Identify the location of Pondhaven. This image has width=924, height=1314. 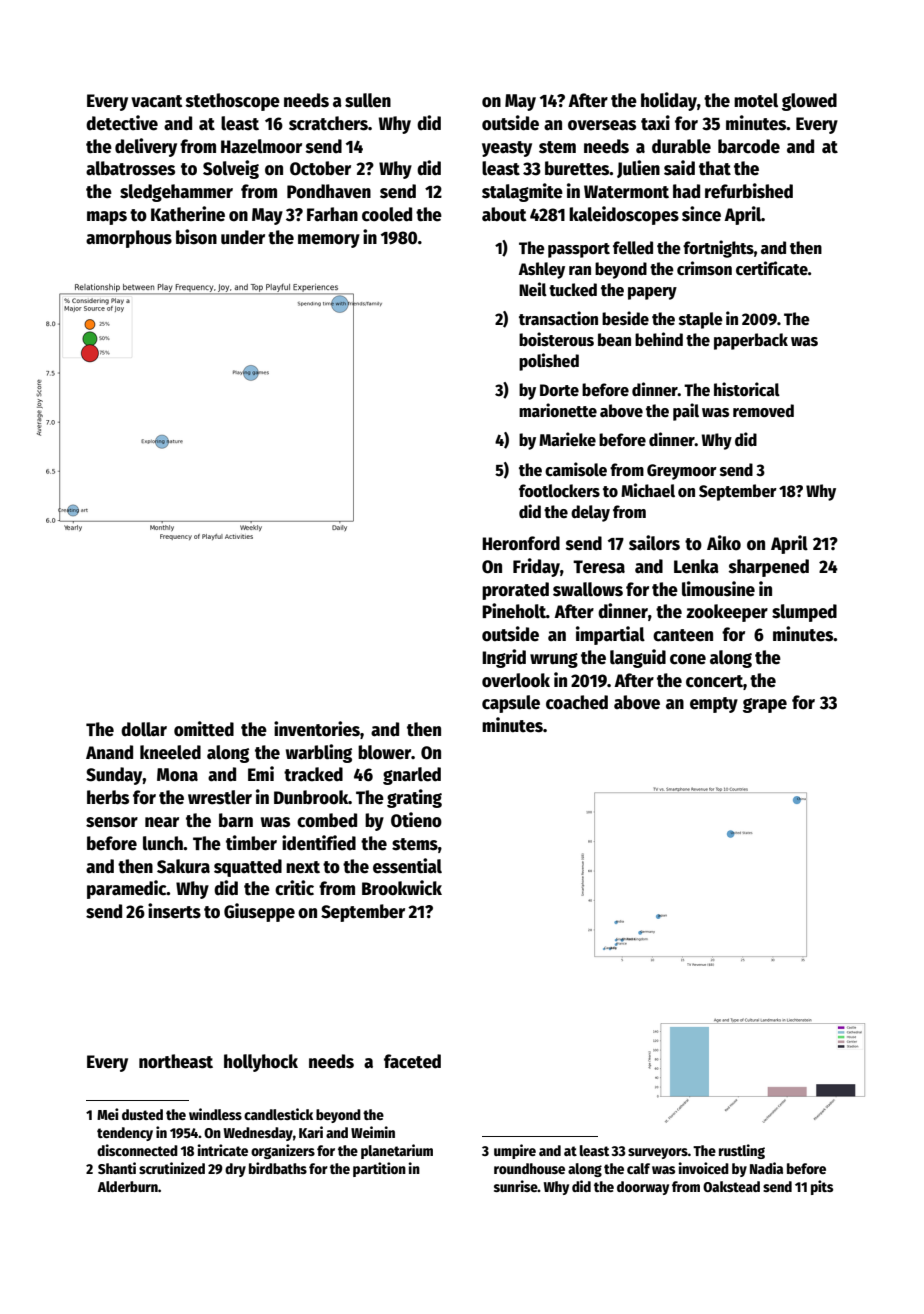
(329, 191).
